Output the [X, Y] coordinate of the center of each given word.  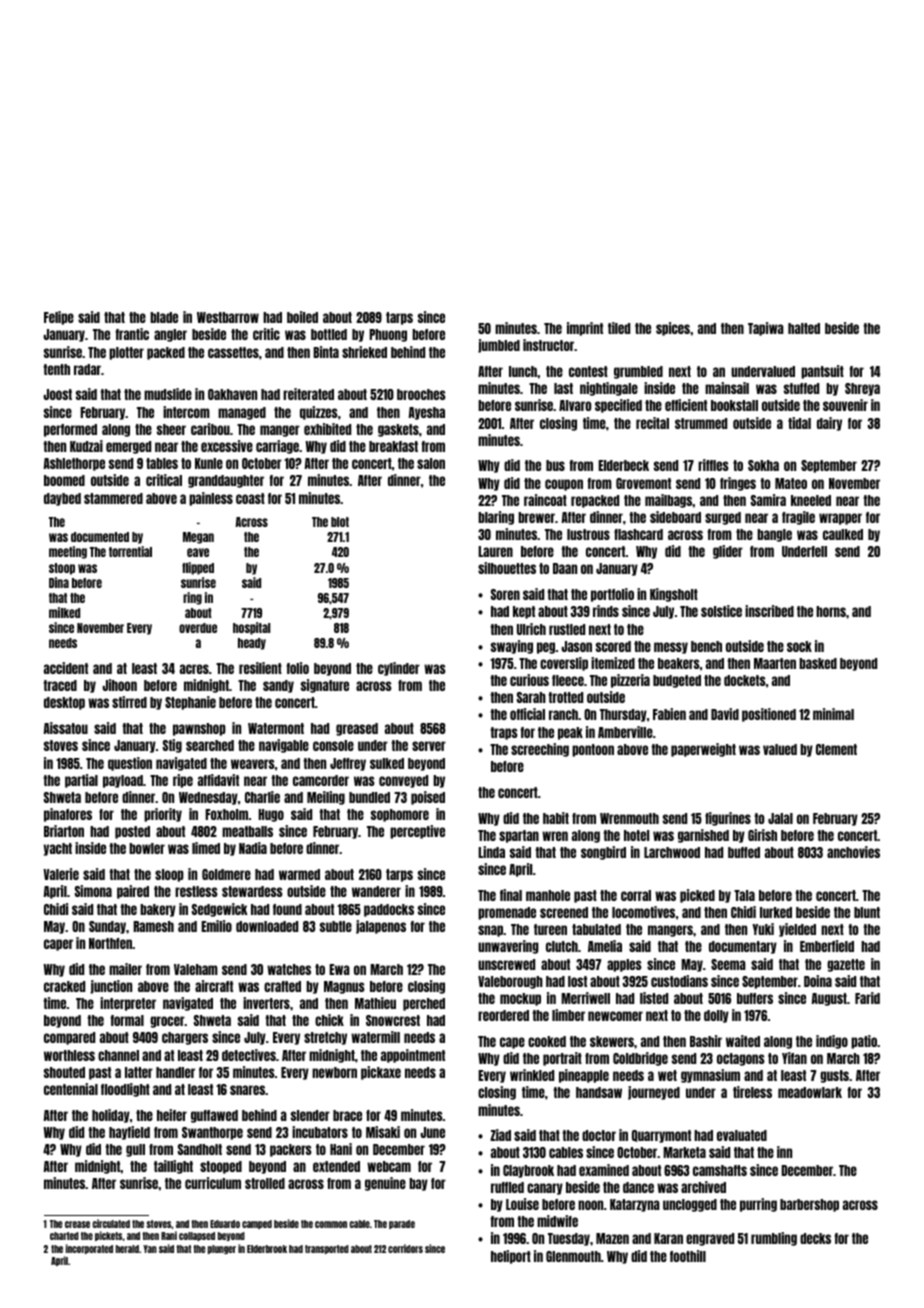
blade [164, 317]
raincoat [545, 500]
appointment [413, 1056]
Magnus [344, 987]
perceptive [417, 832]
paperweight [703, 750]
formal [127, 1020]
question [130, 764]
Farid [867, 998]
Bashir [706, 1041]
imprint [585, 329]
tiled [619, 328]
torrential [130, 551]
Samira [768, 500]
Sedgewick [220, 910]
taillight [173, 1167]
